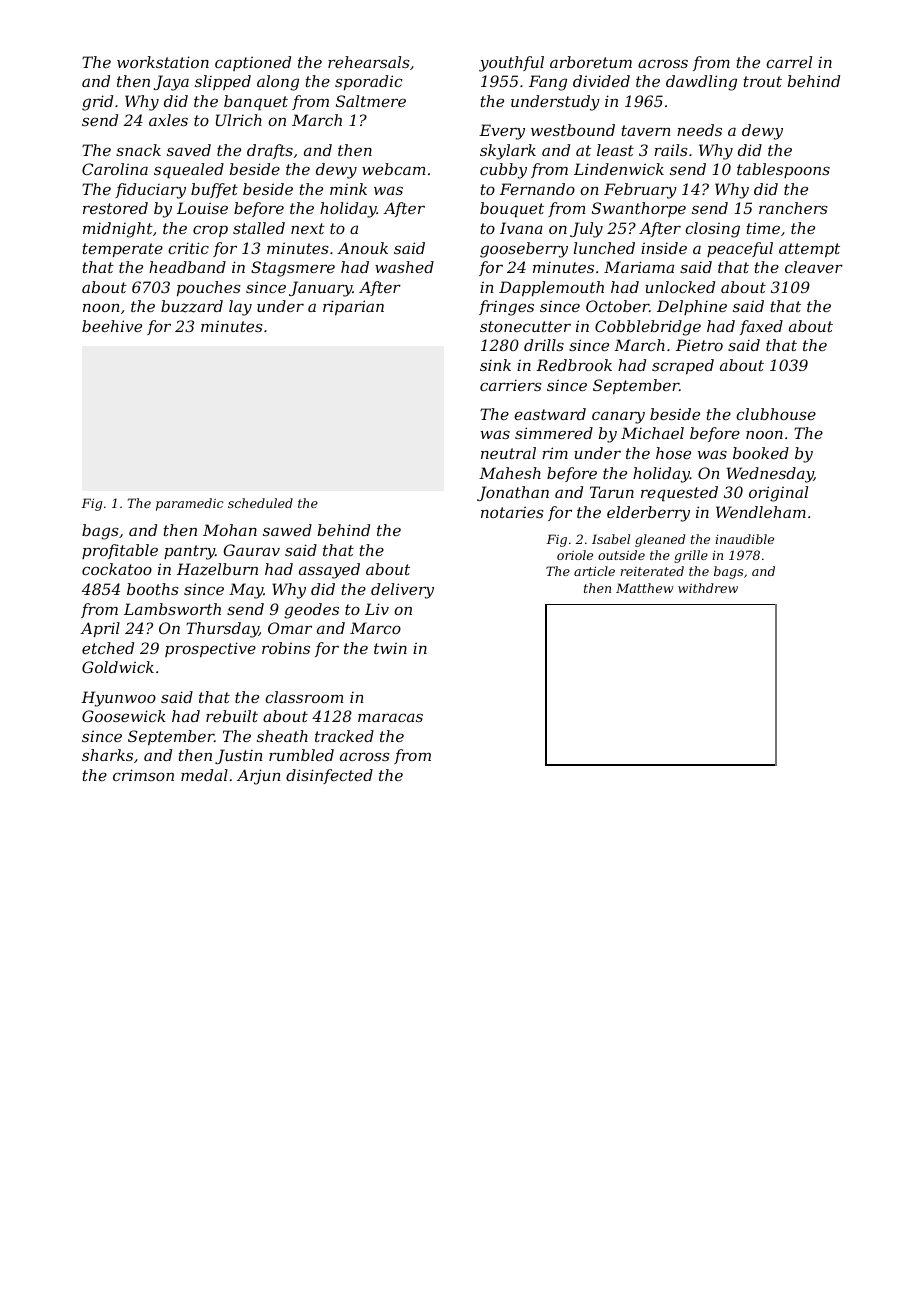  What do you see at coordinates (163, 62) in the screenshot?
I see `workstation` at bounding box center [163, 62].
